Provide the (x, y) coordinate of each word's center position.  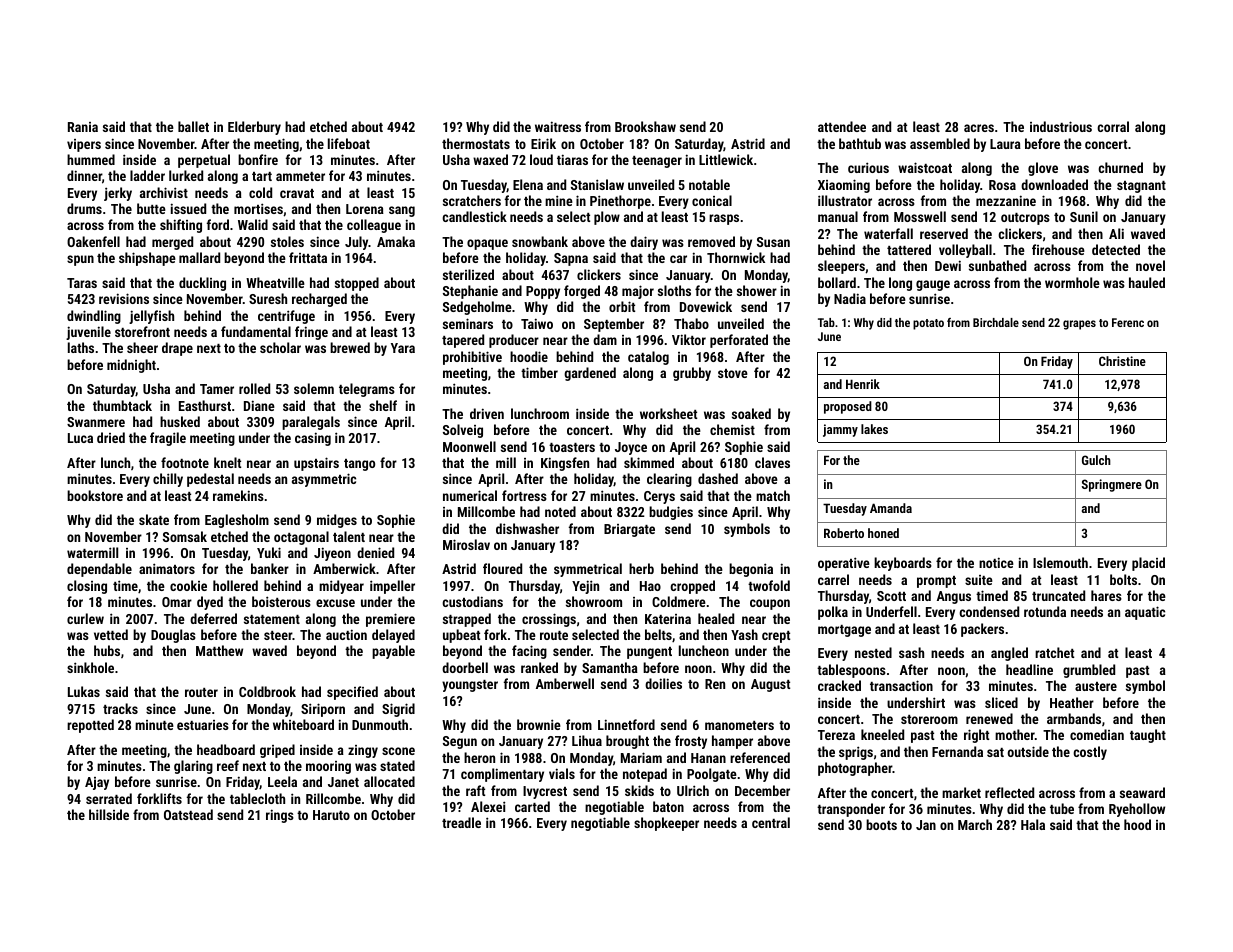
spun (80, 260)
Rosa (1002, 185)
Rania (83, 127)
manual (838, 216)
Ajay (97, 783)
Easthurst (205, 405)
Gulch (1096, 460)
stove (733, 373)
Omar (177, 602)
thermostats (476, 143)
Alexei (488, 806)
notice (996, 562)
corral (1113, 126)
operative (844, 564)
